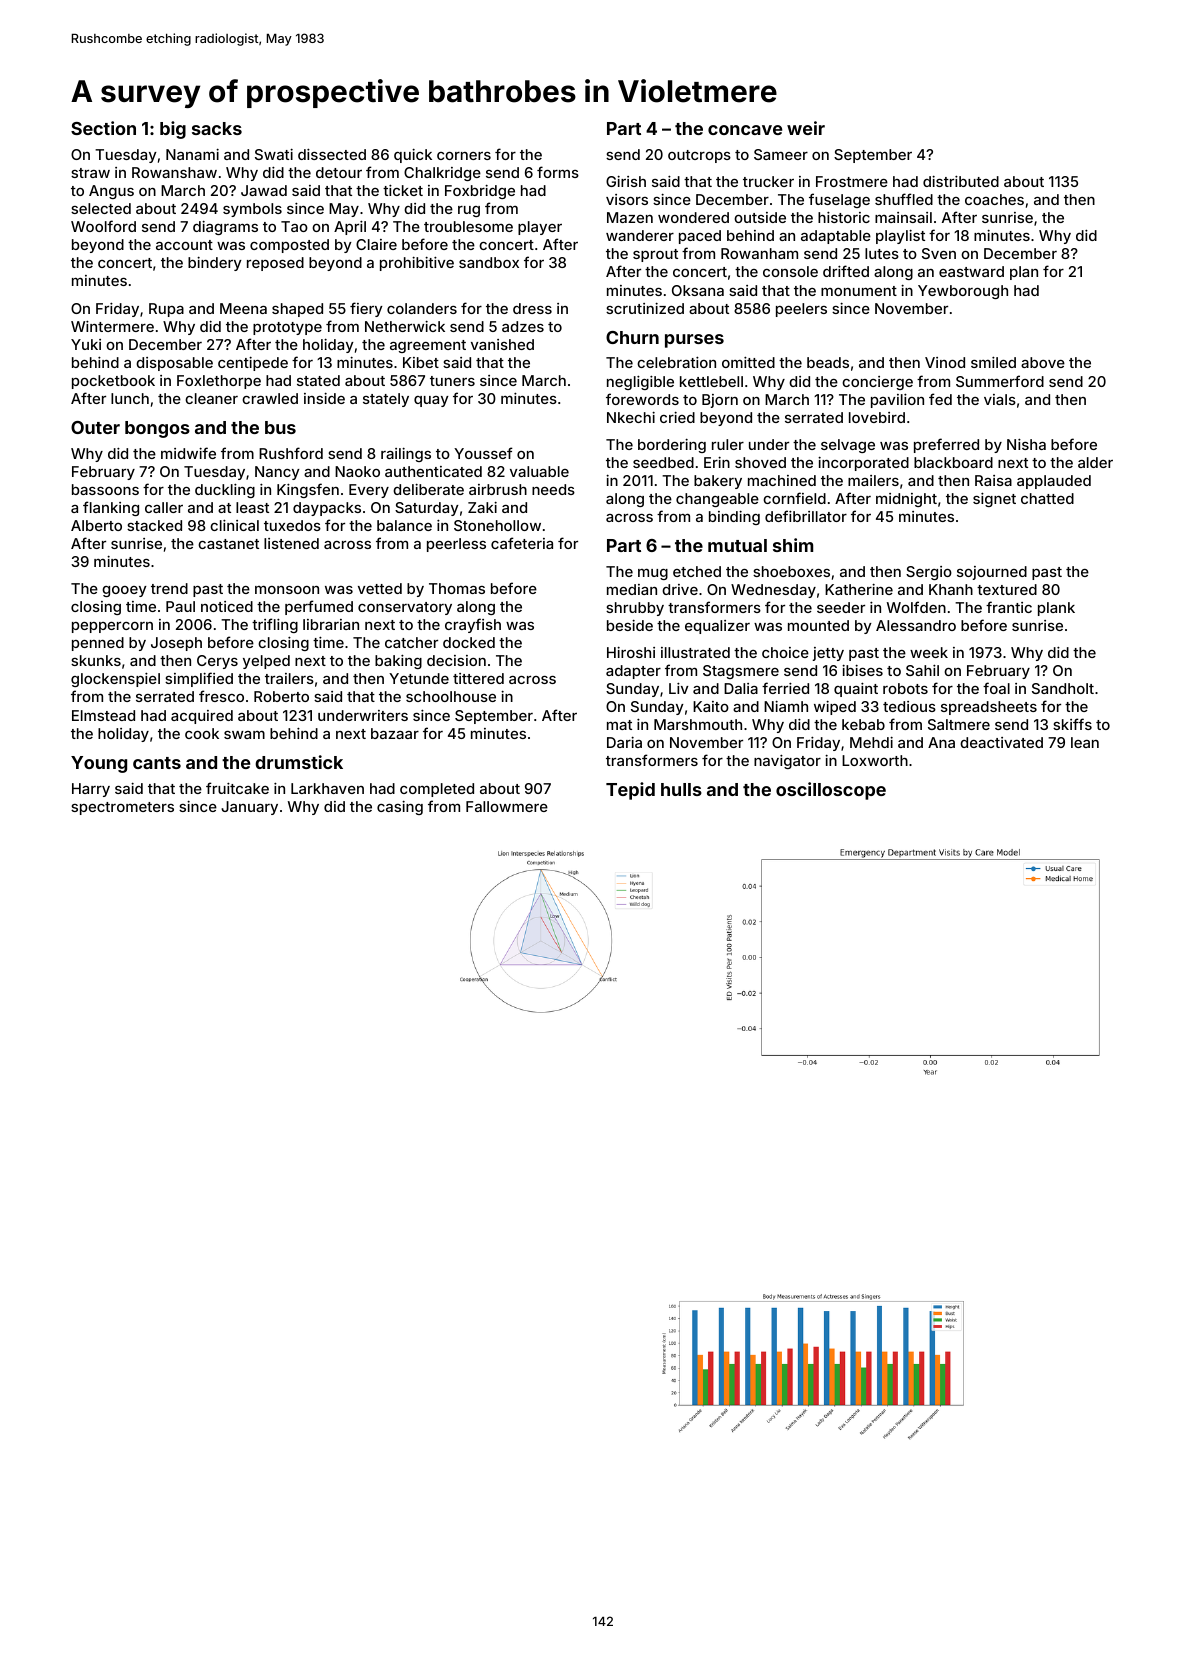 Image resolution: width=1185 pixels, height=1675 pixels. Describe the element at coordinates (768, 181) in the screenshot. I see `trucker` at that location.
